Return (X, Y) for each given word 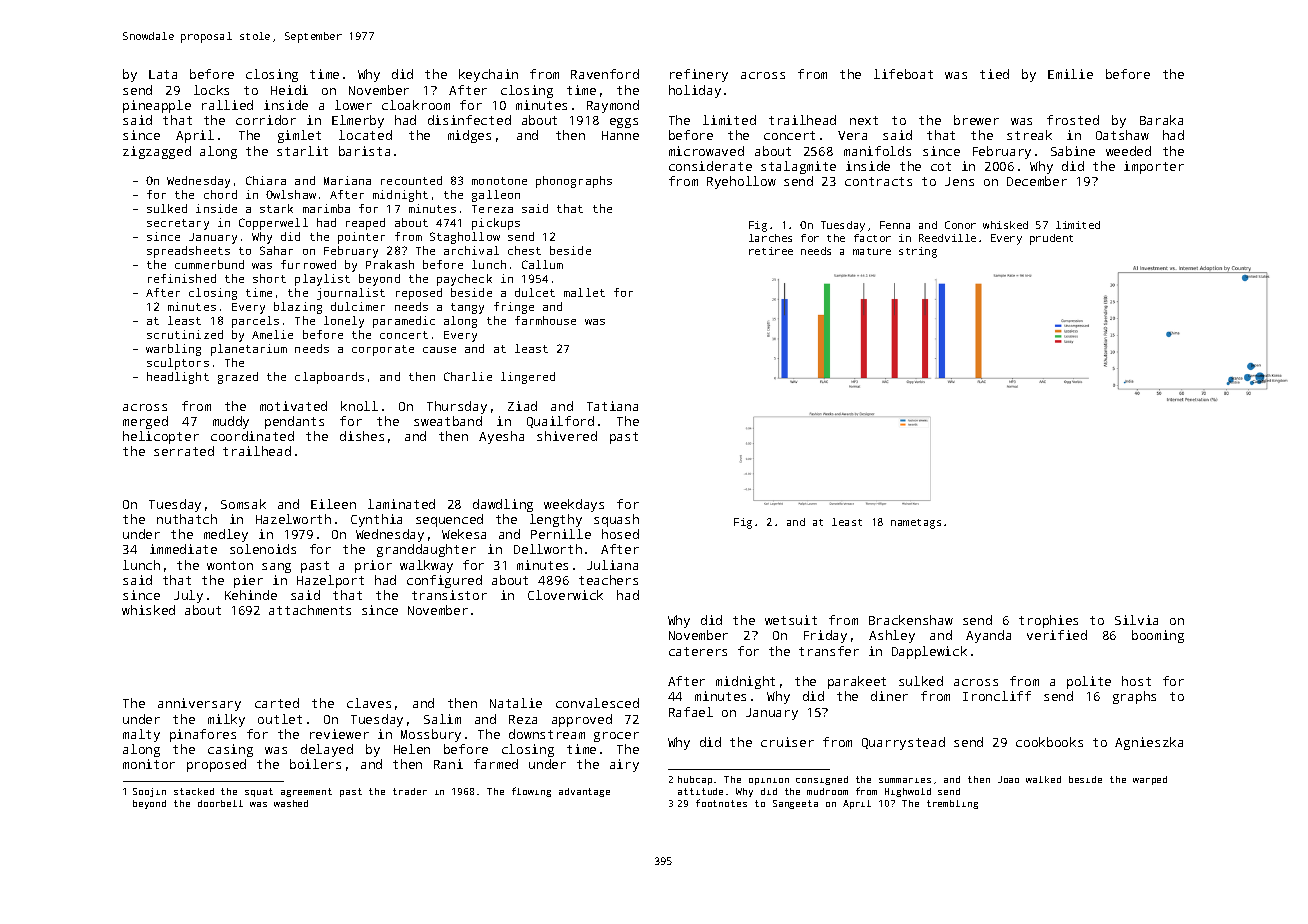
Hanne (620, 135)
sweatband (448, 421)
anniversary (199, 704)
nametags (916, 524)
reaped (365, 224)
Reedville (947, 238)
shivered (567, 436)
